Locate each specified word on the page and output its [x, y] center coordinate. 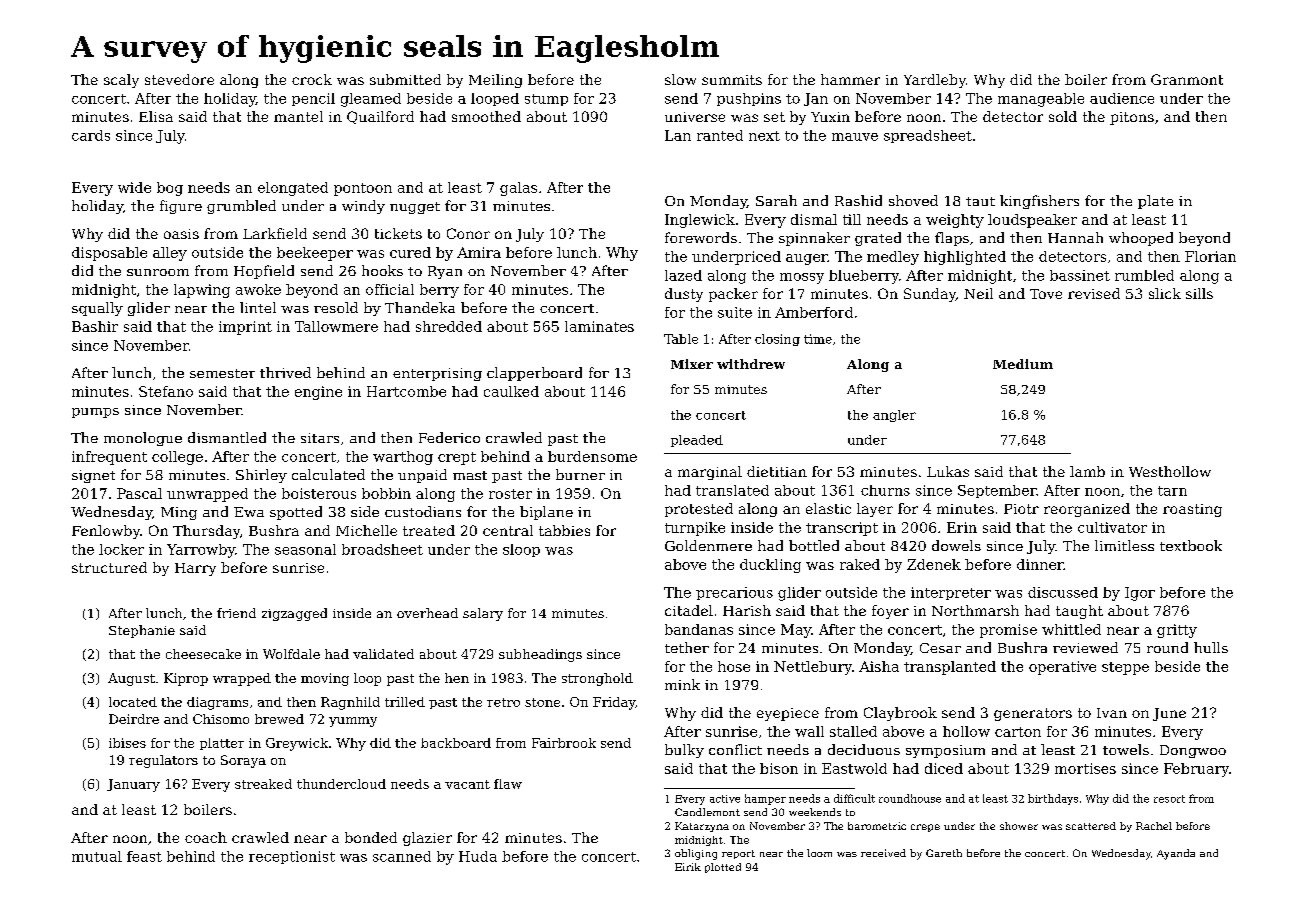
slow [680, 79]
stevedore [179, 79]
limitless [1124, 545]
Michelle [366, 530]
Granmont [1187, 79]
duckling [770, 566]
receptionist [292, 857]
